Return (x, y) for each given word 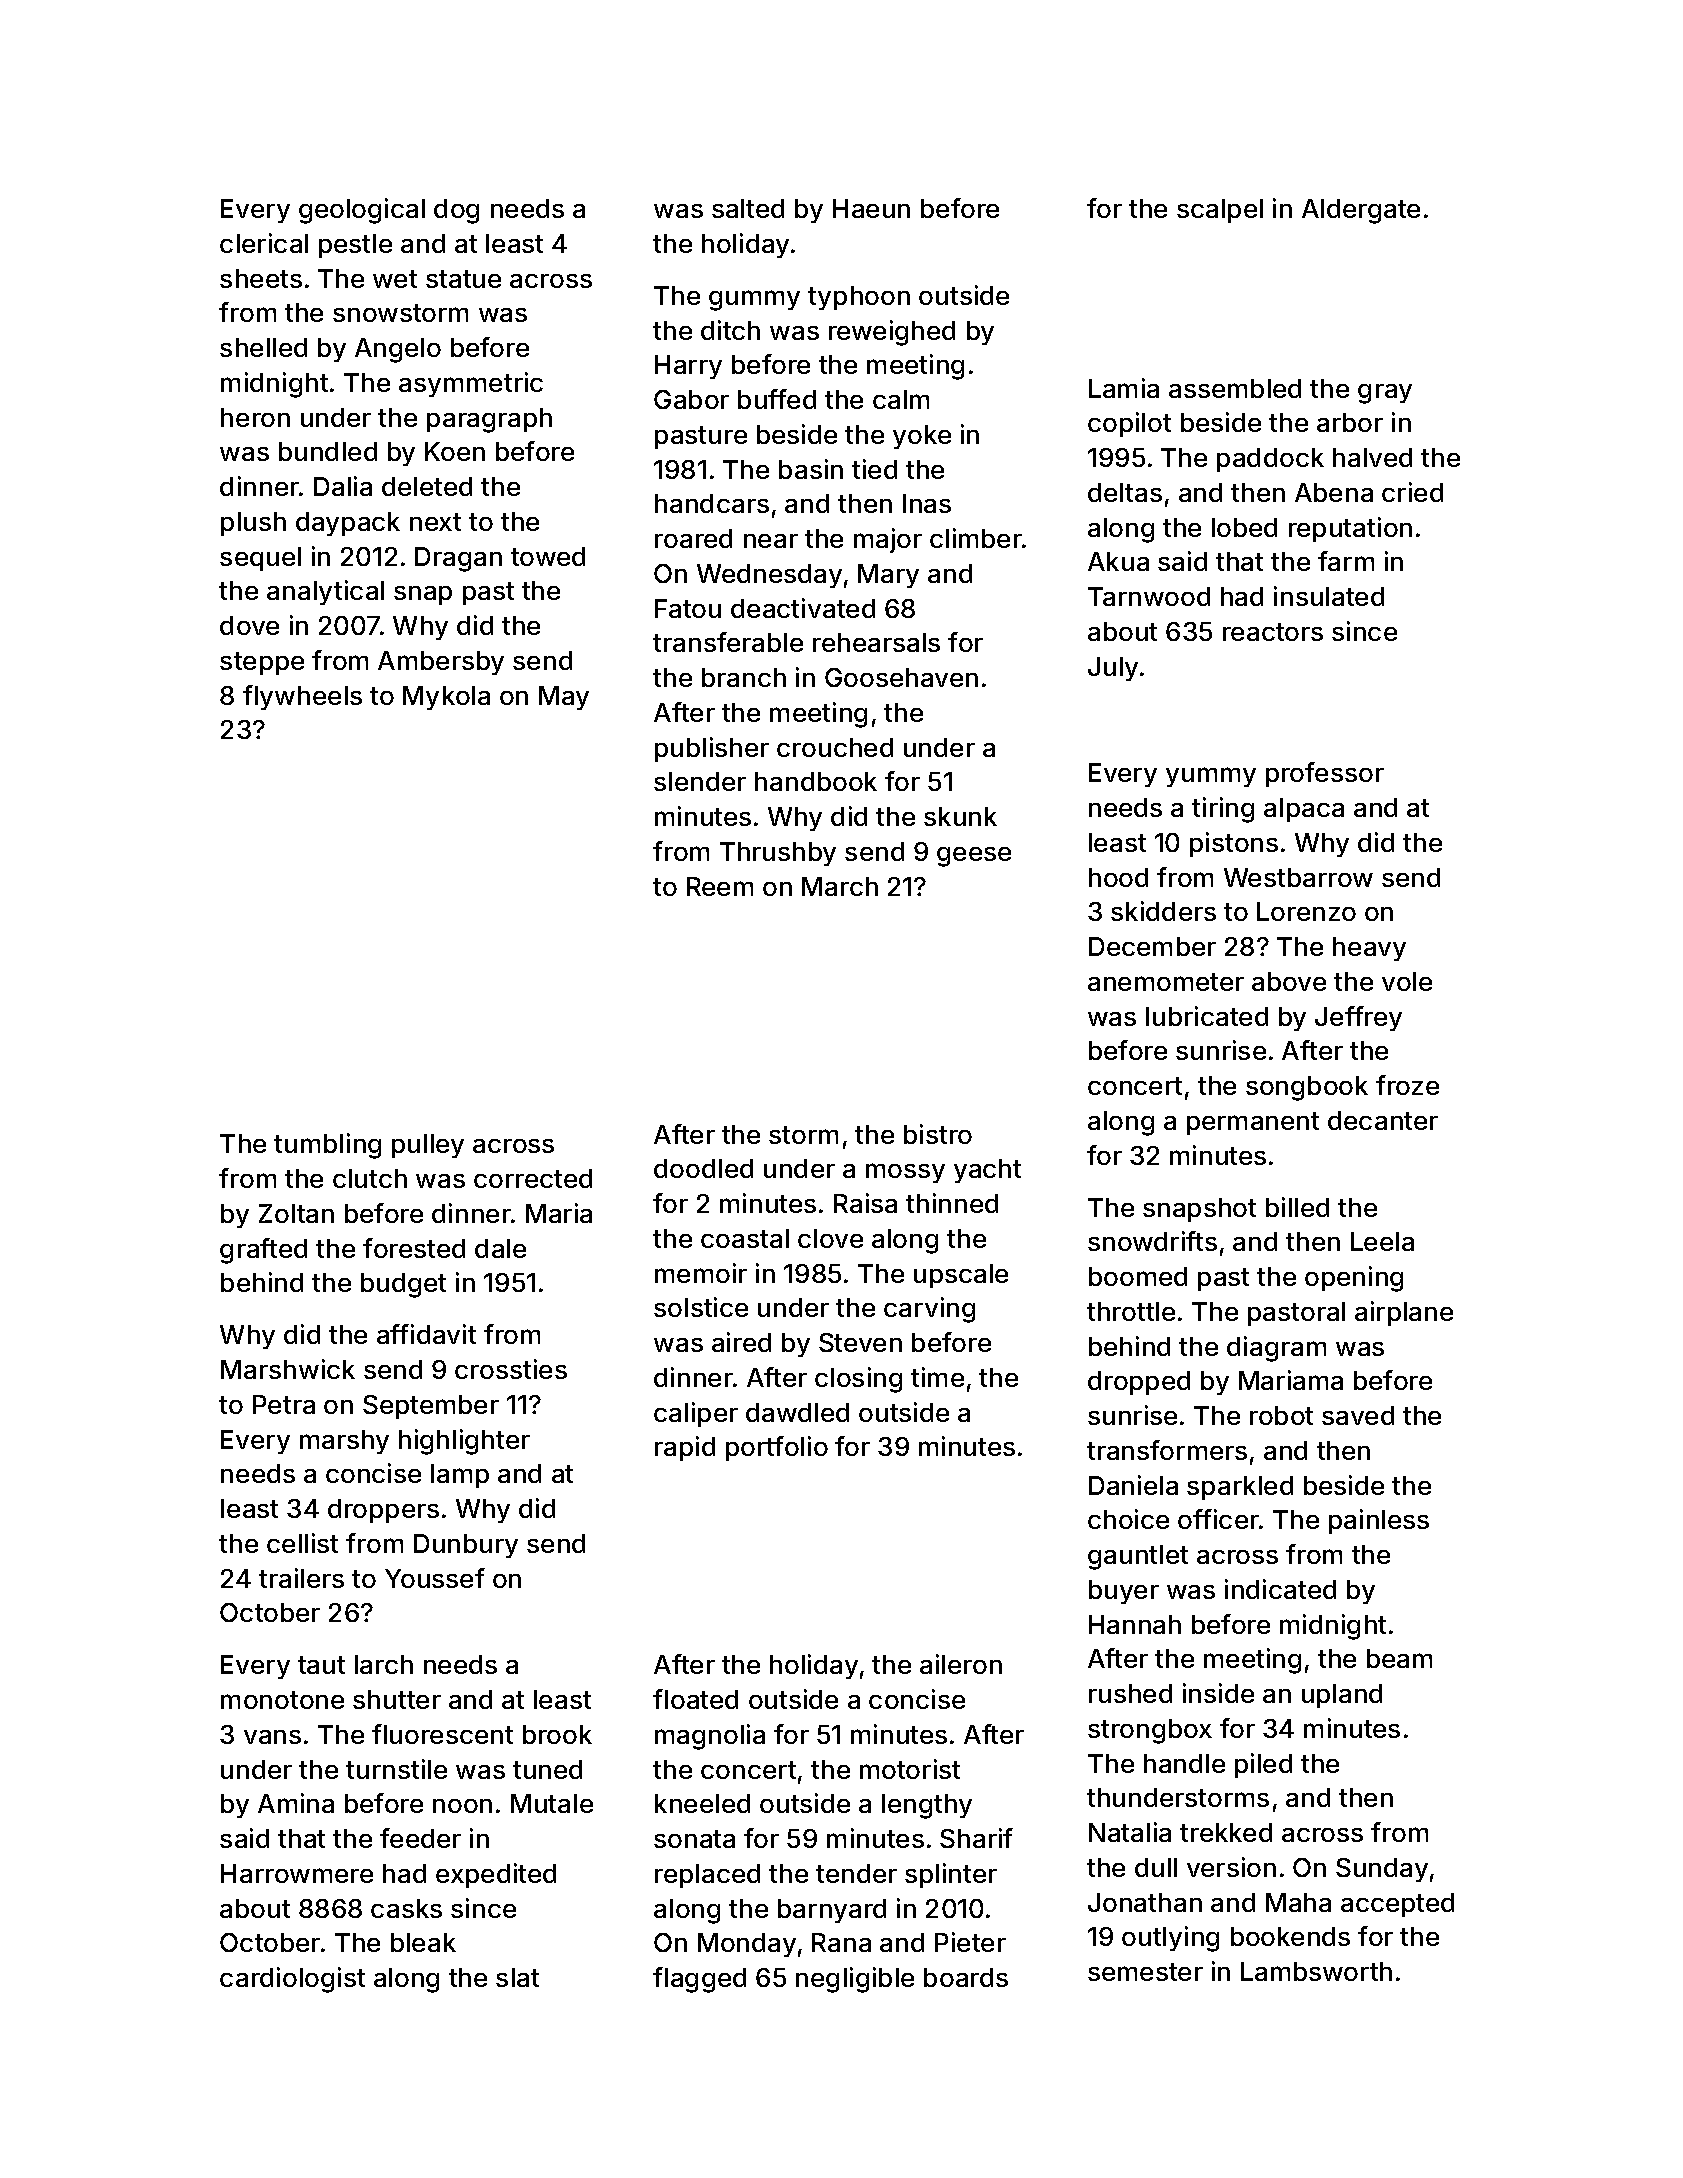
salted (748, 208)
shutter (397, 1699)
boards (966, 1977)
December (1152, 946)
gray (1385, 394)
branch (744, 677)
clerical (264, 243)
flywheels (302, 697)
